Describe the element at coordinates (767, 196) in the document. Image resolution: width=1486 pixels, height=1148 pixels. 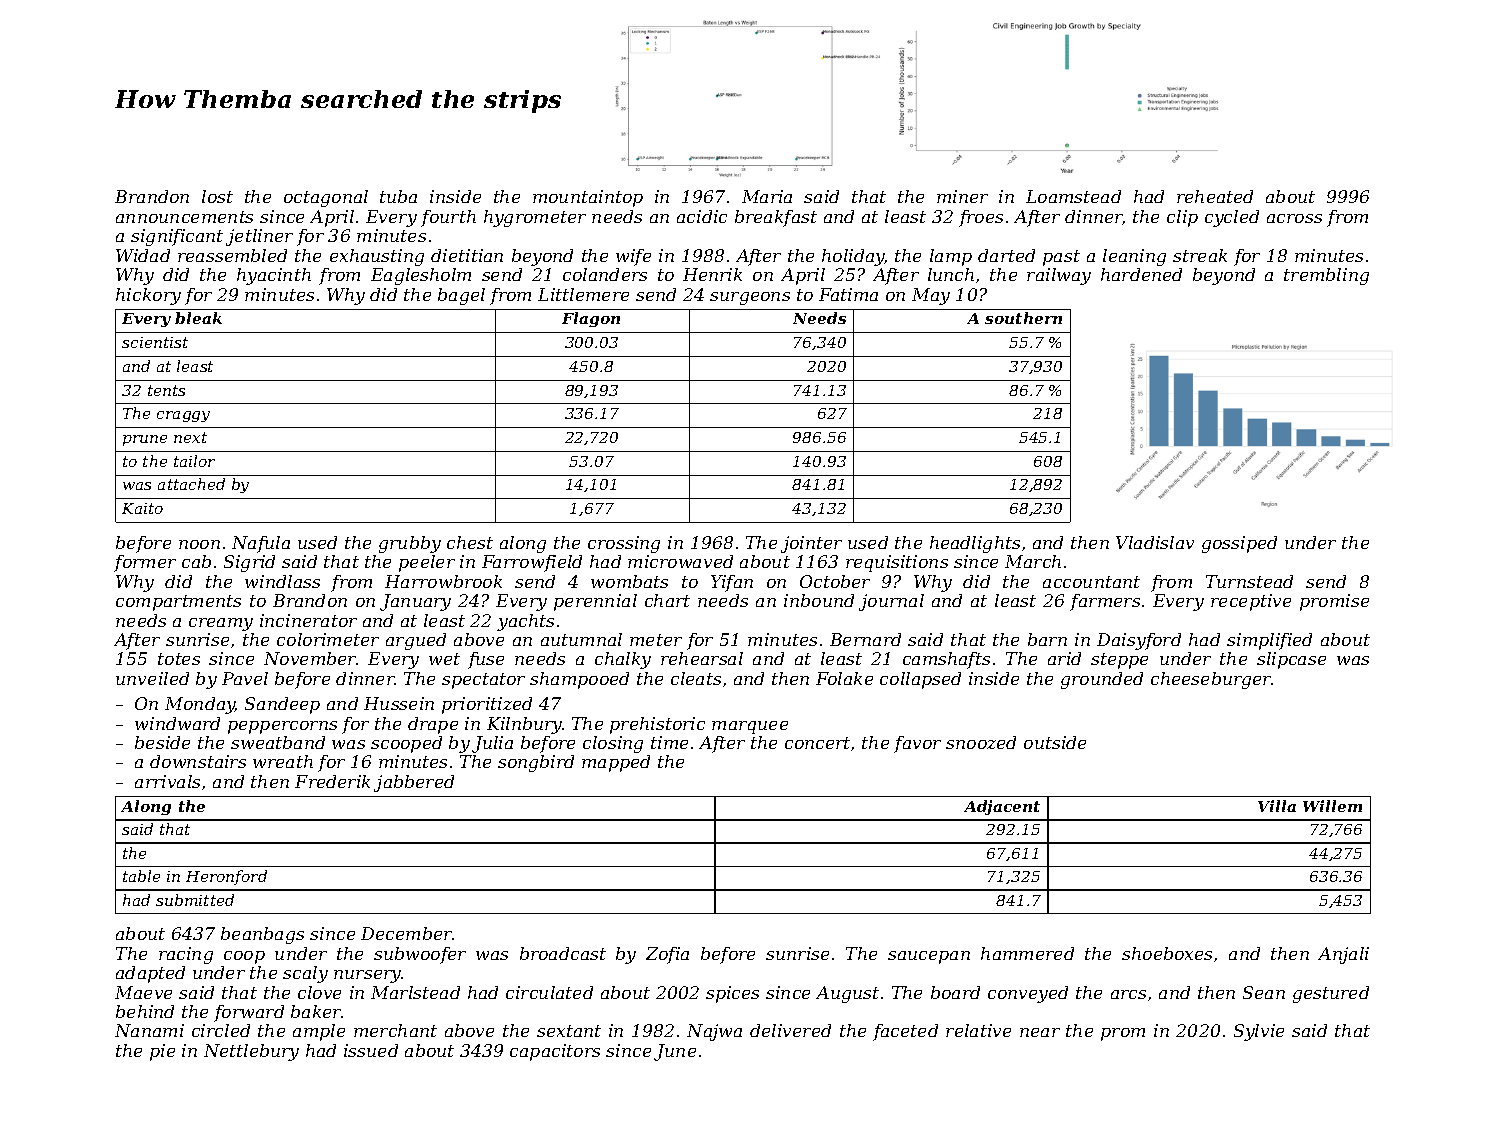
I see `Maria` at that location.
